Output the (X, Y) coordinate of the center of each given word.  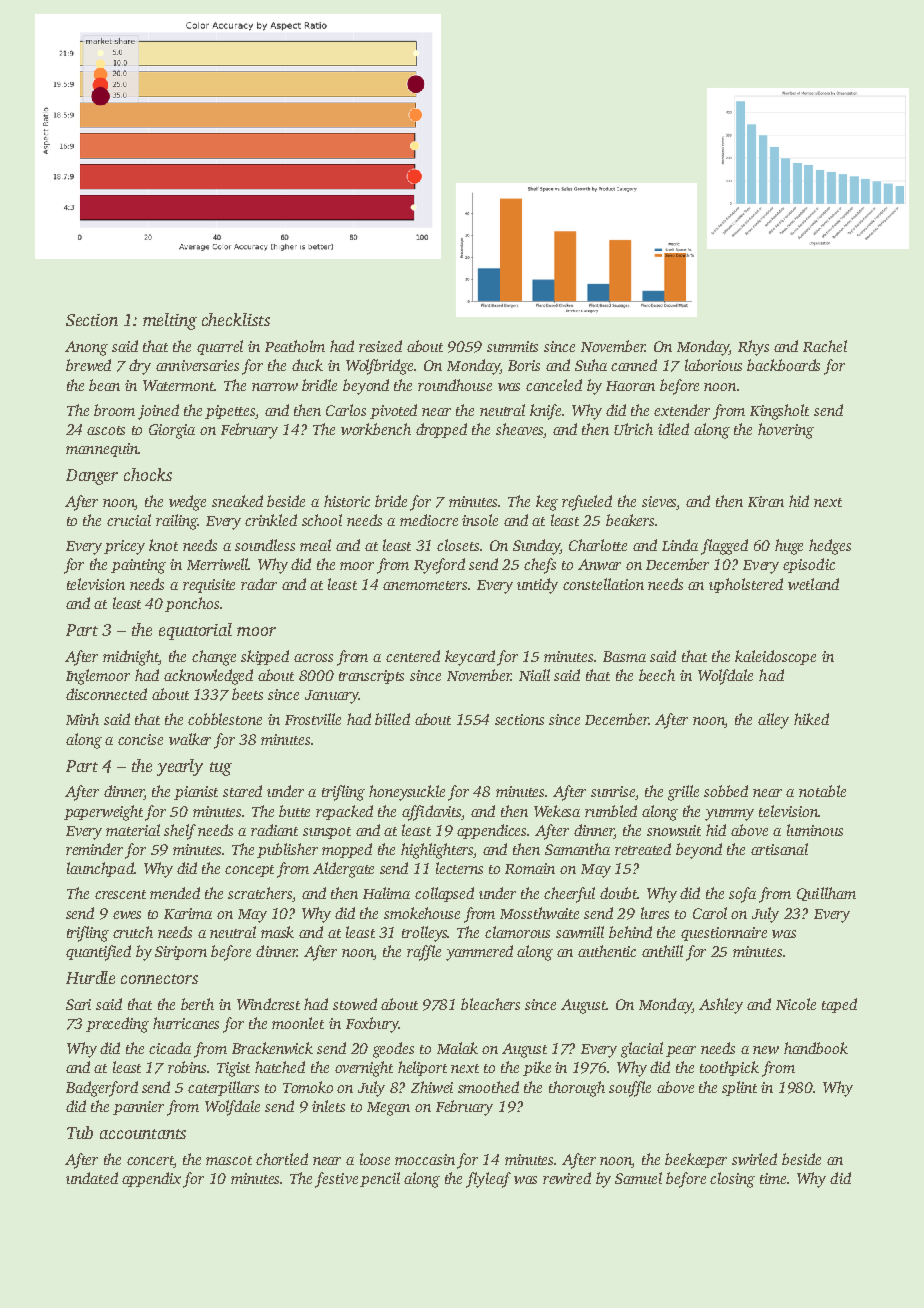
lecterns (459, 868)
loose (375, 1159)
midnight (131, 658)
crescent (120, 894)
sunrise (613, 793)
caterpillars (223, 1088)
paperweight (103, 813)
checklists (236, 319)
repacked (344, 812)
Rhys (753, 348)
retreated (643, 849)
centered (413, 656)
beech (657, 675)
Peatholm (295, 346)
